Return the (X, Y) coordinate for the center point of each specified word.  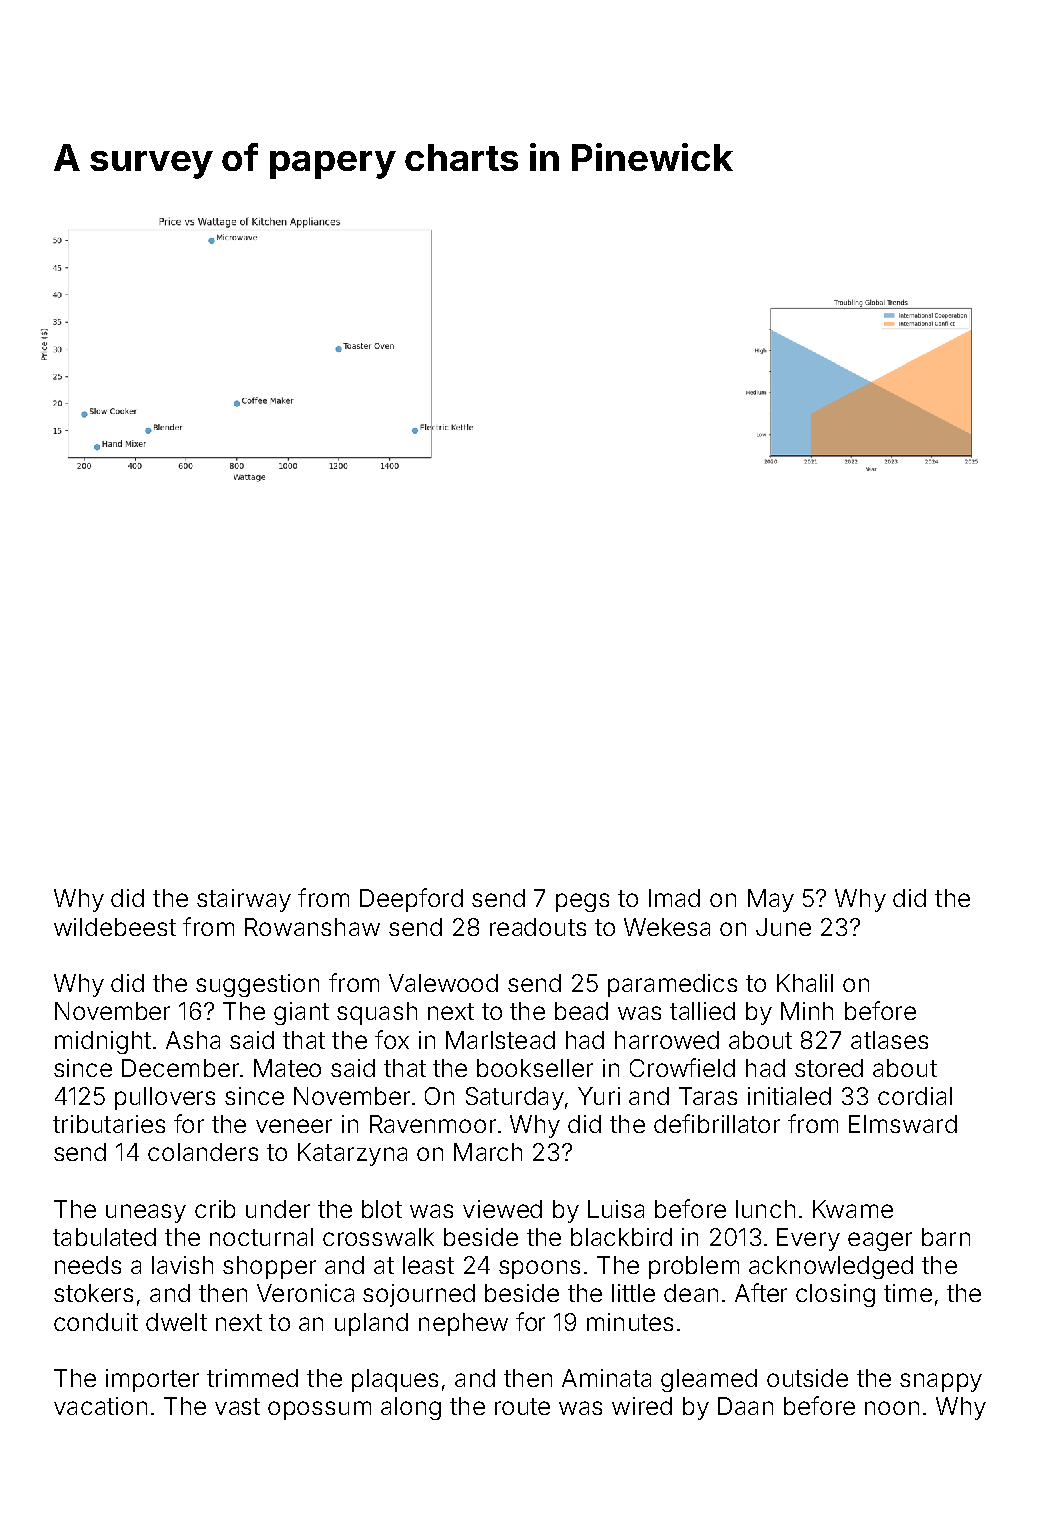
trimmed (252, 1378)
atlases (889, 1040)
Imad (674, 898)
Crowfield (682, 1067)
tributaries (109, 1124)
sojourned (419, 1295)
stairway (244, 900)
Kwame (853, 1209)
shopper (269, 1267)
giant (301, 1013)
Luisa (616, 1209)
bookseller (535, 1068)
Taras (708, 1096)
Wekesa (667, 927)
